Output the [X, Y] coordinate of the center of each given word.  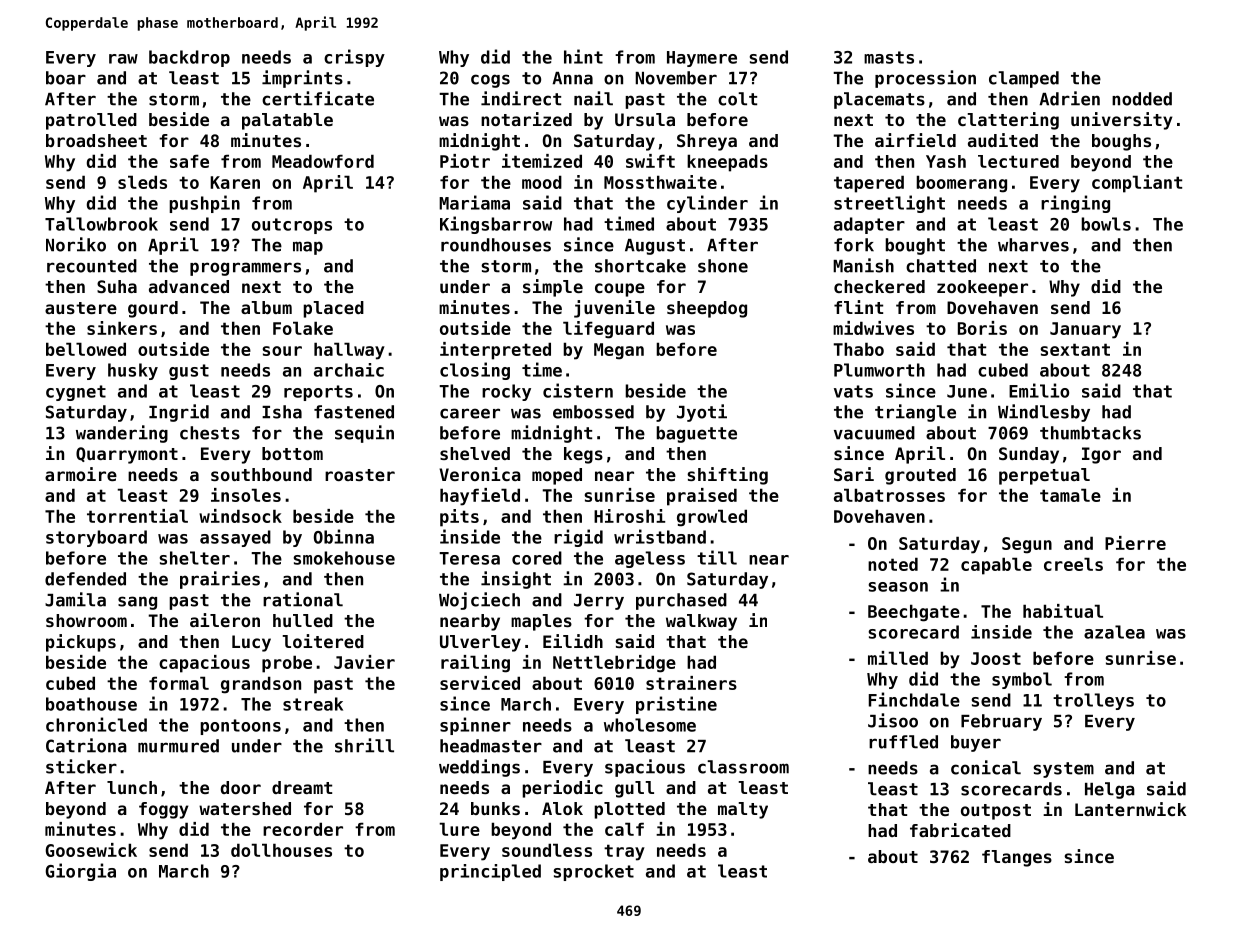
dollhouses [281, 850]
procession [925, 79]
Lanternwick [1130, 809]
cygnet [76, 393]
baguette [696, 434]
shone [723, 266]
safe [189, 161]
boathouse [91, 704]
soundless [547, 850]
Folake [303, 328]
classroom [743, 767]
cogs [490, 81]
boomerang [961, 184]
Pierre [1135, 543]
